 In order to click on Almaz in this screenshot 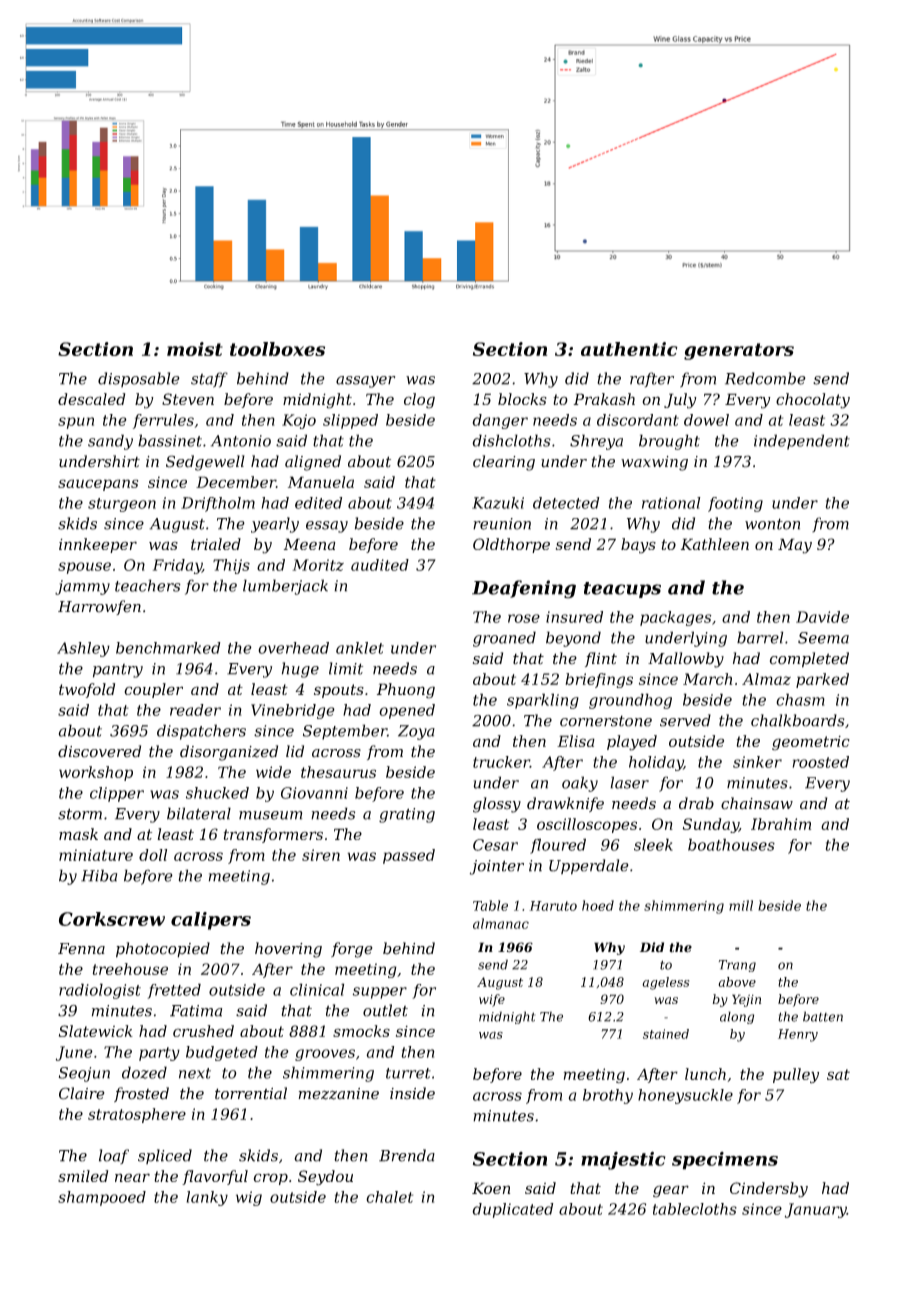, I will do `click(766, 679)`.
